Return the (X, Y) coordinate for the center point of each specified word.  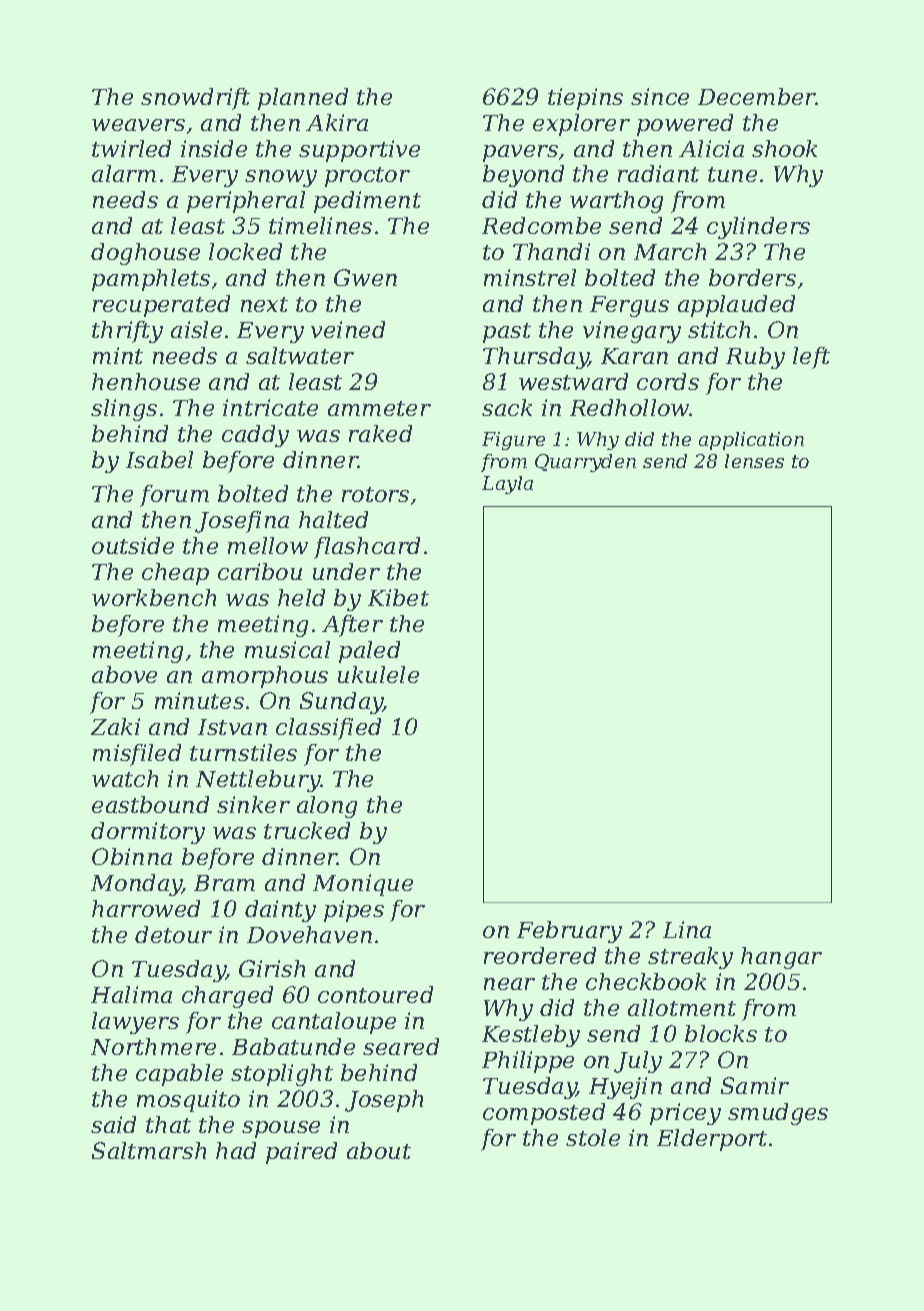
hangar (781, 958)
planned (303, 99)
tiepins (585, 99)
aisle (196, 329)
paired (301, 1153)
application (751, 441)
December (757, 96)
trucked (307, 830)
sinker (253, 804)
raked (380, 433)
